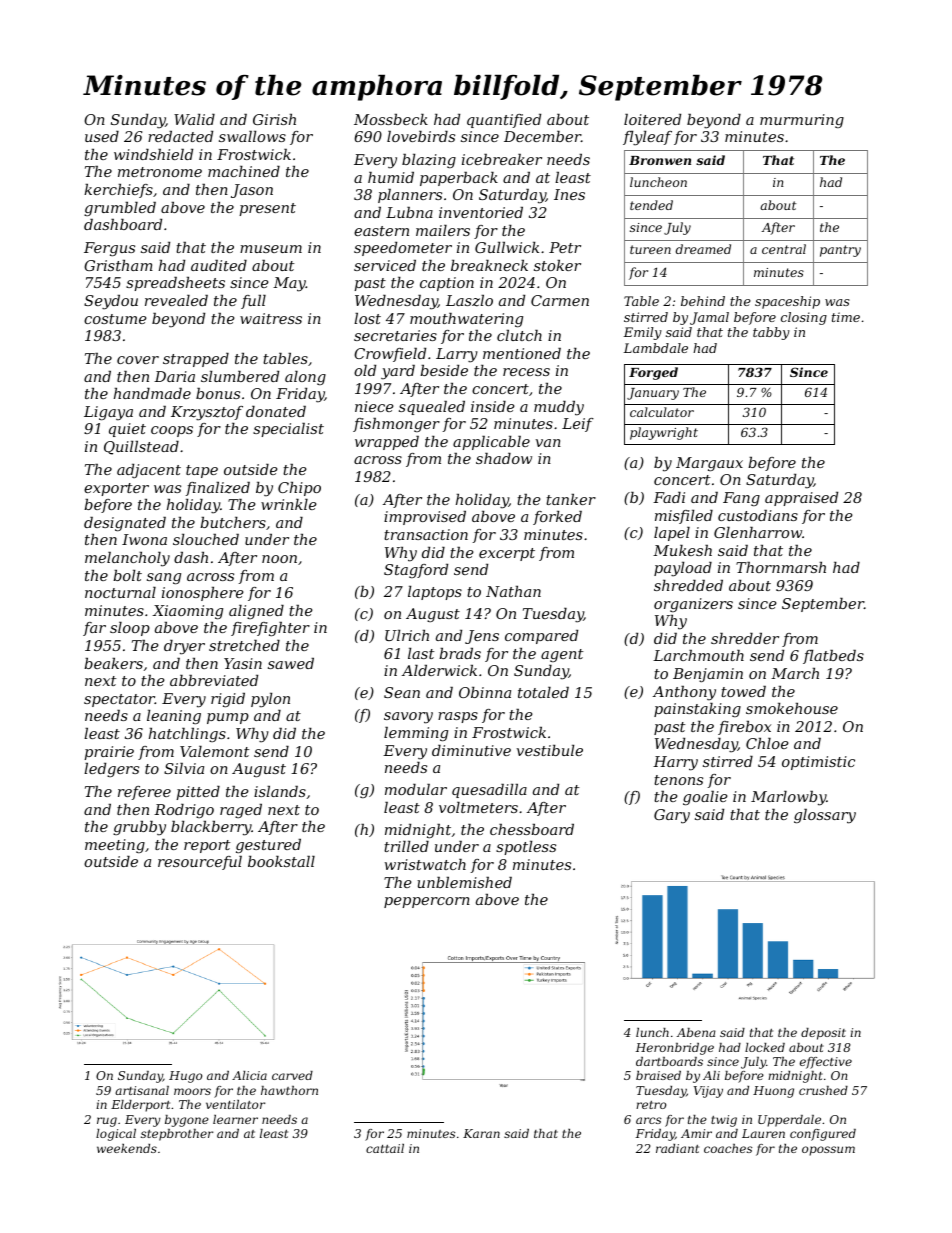 The image size is (952, 1233). I want to click on pump, so click(228, 718).
